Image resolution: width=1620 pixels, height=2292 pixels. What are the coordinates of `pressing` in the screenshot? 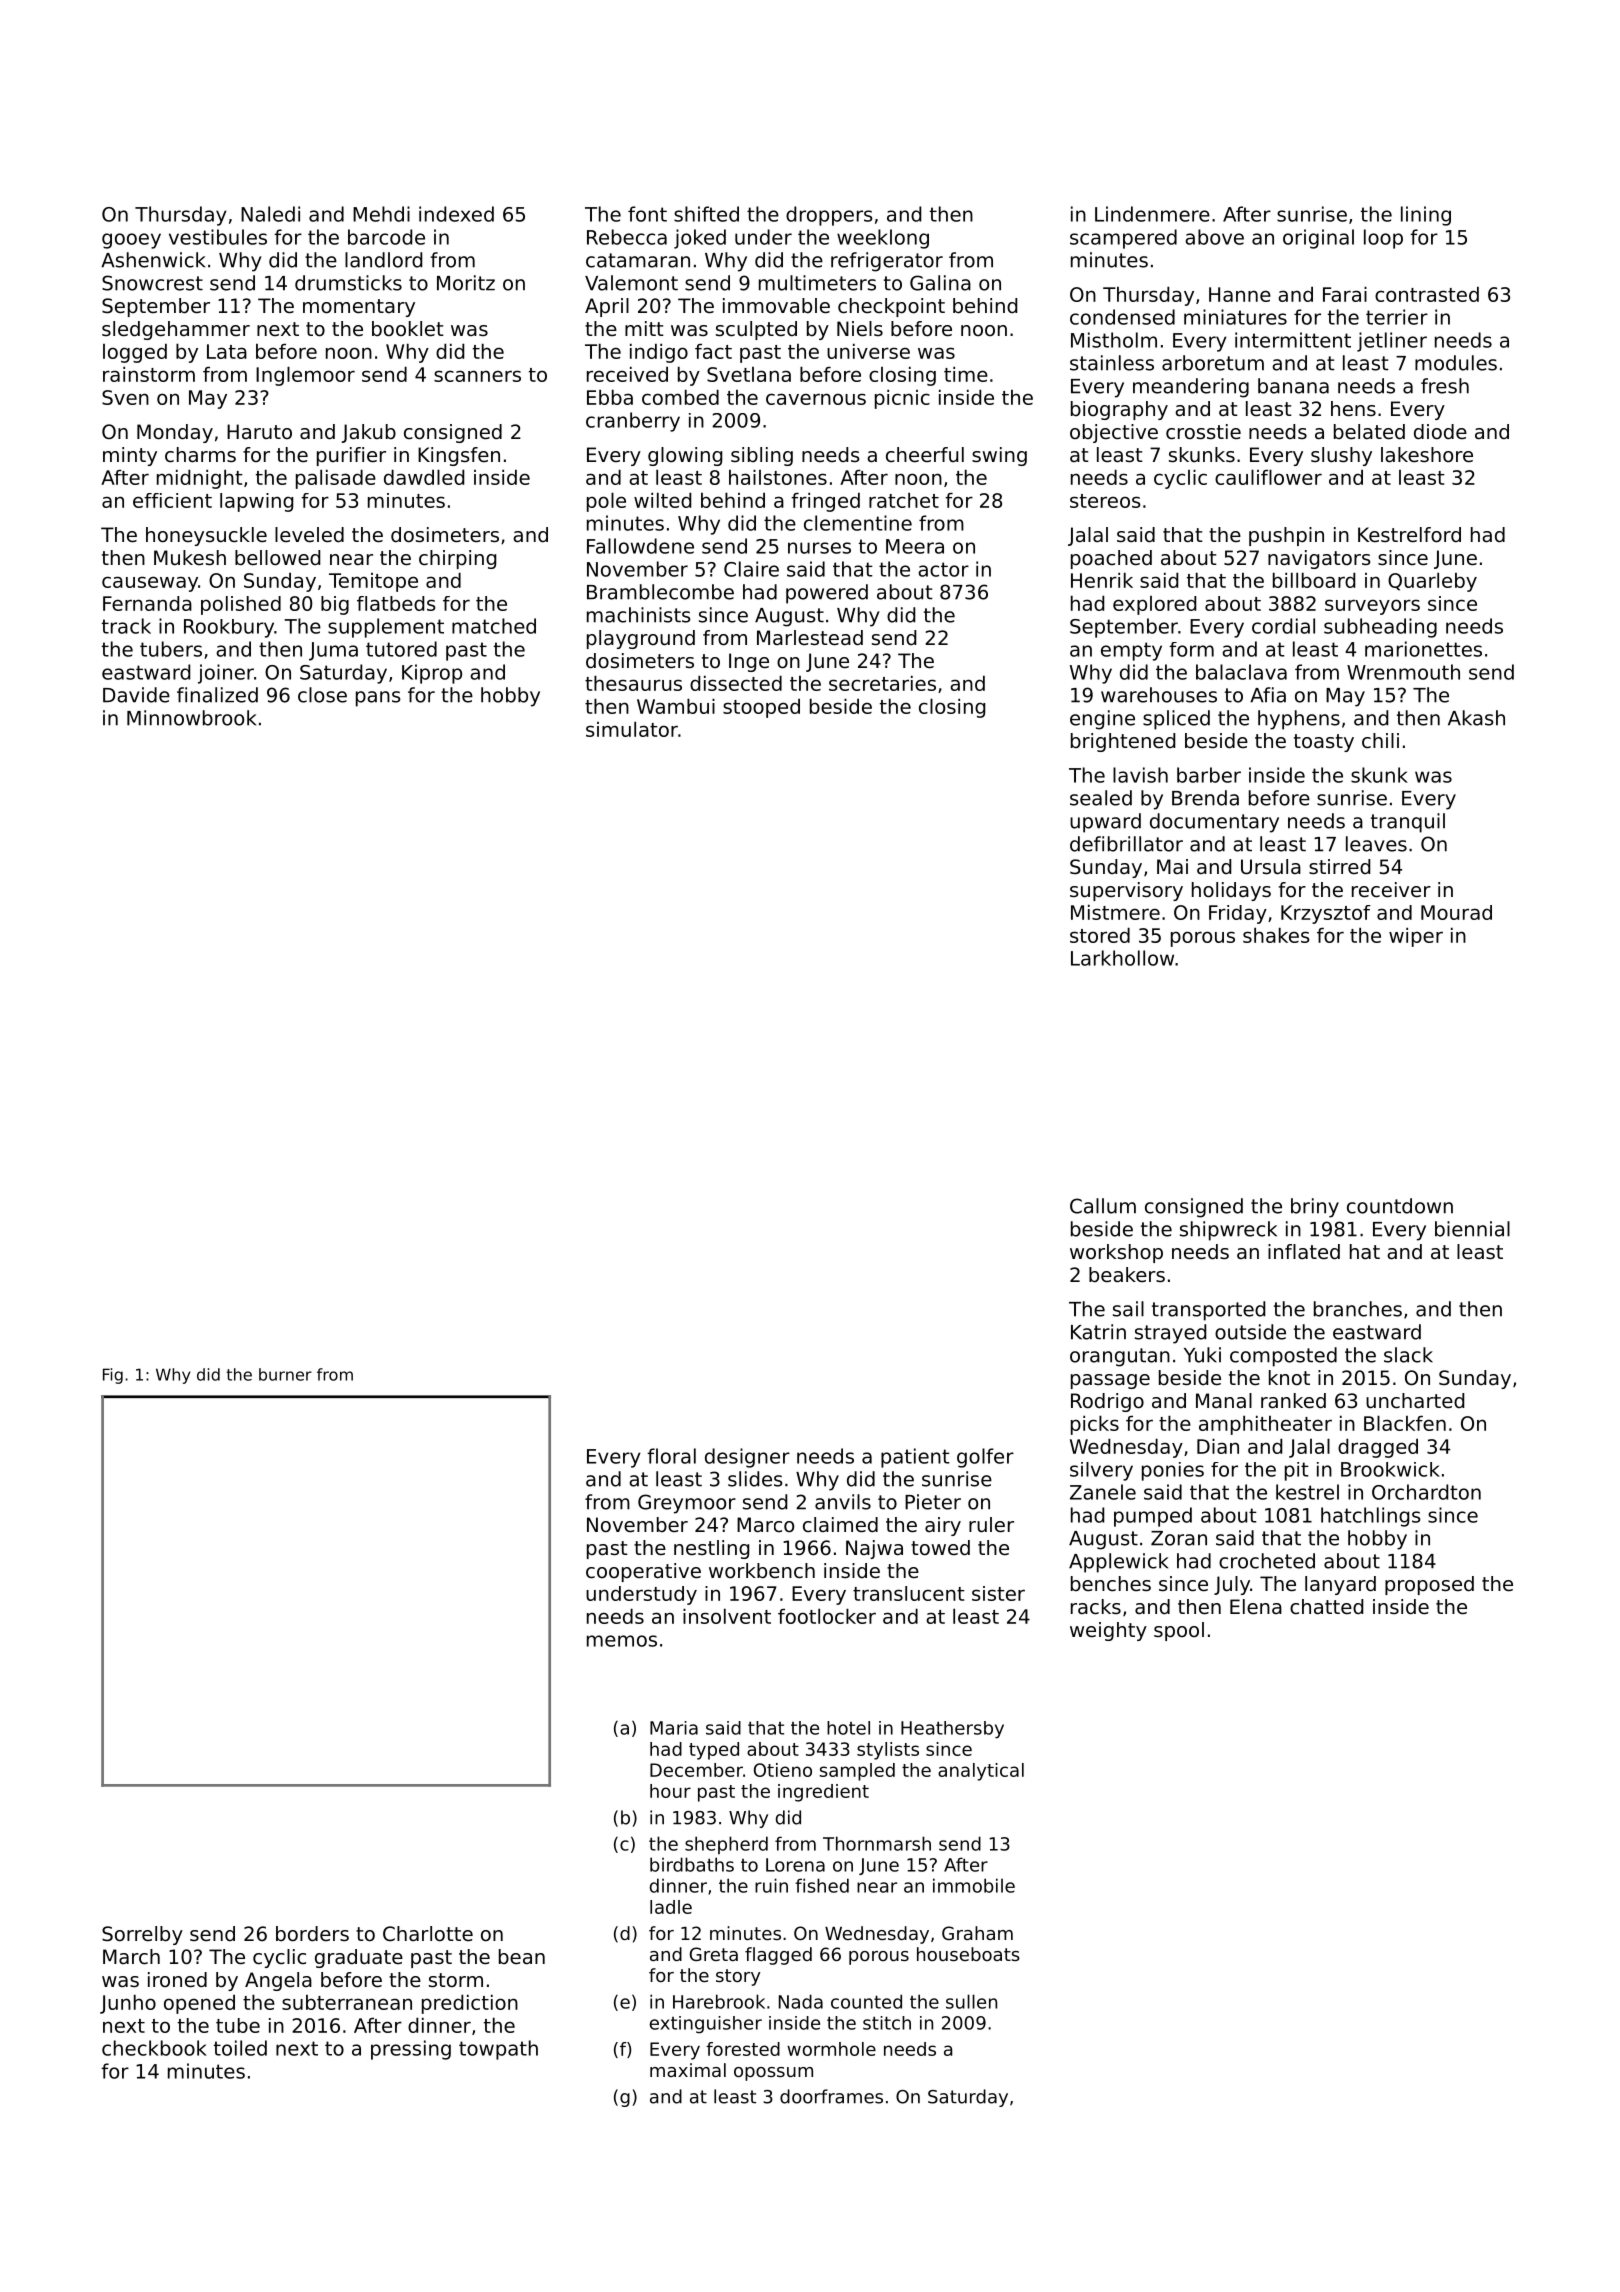 It's located at (411, 2050).
